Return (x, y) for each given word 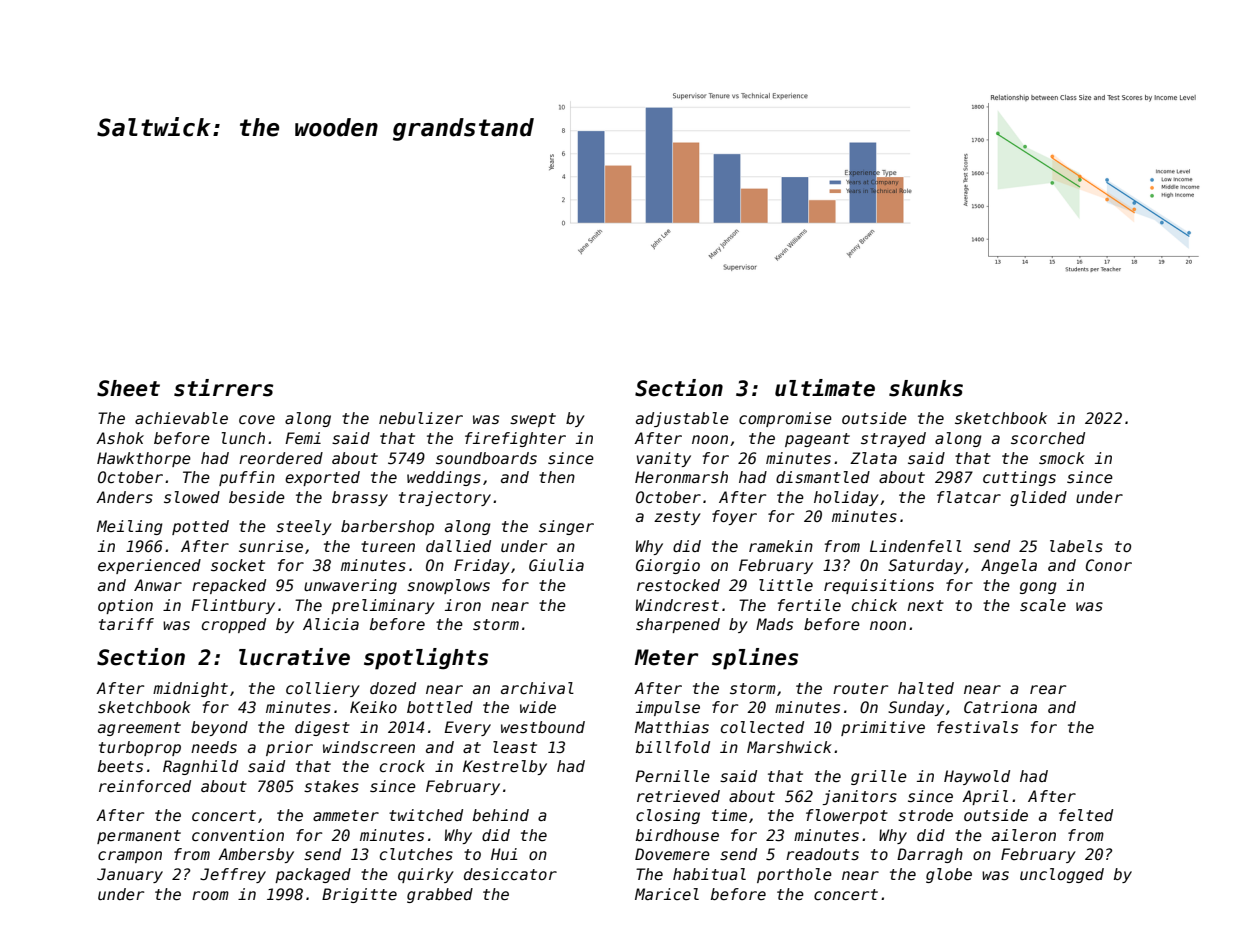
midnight (190, 689)
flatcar (969, 497)
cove (257, 419)
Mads (774, 624)
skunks (926, 388)
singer (566, 527)
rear (1048, 689)
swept (533, 420)
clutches (416, 854)
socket (238, 565)
